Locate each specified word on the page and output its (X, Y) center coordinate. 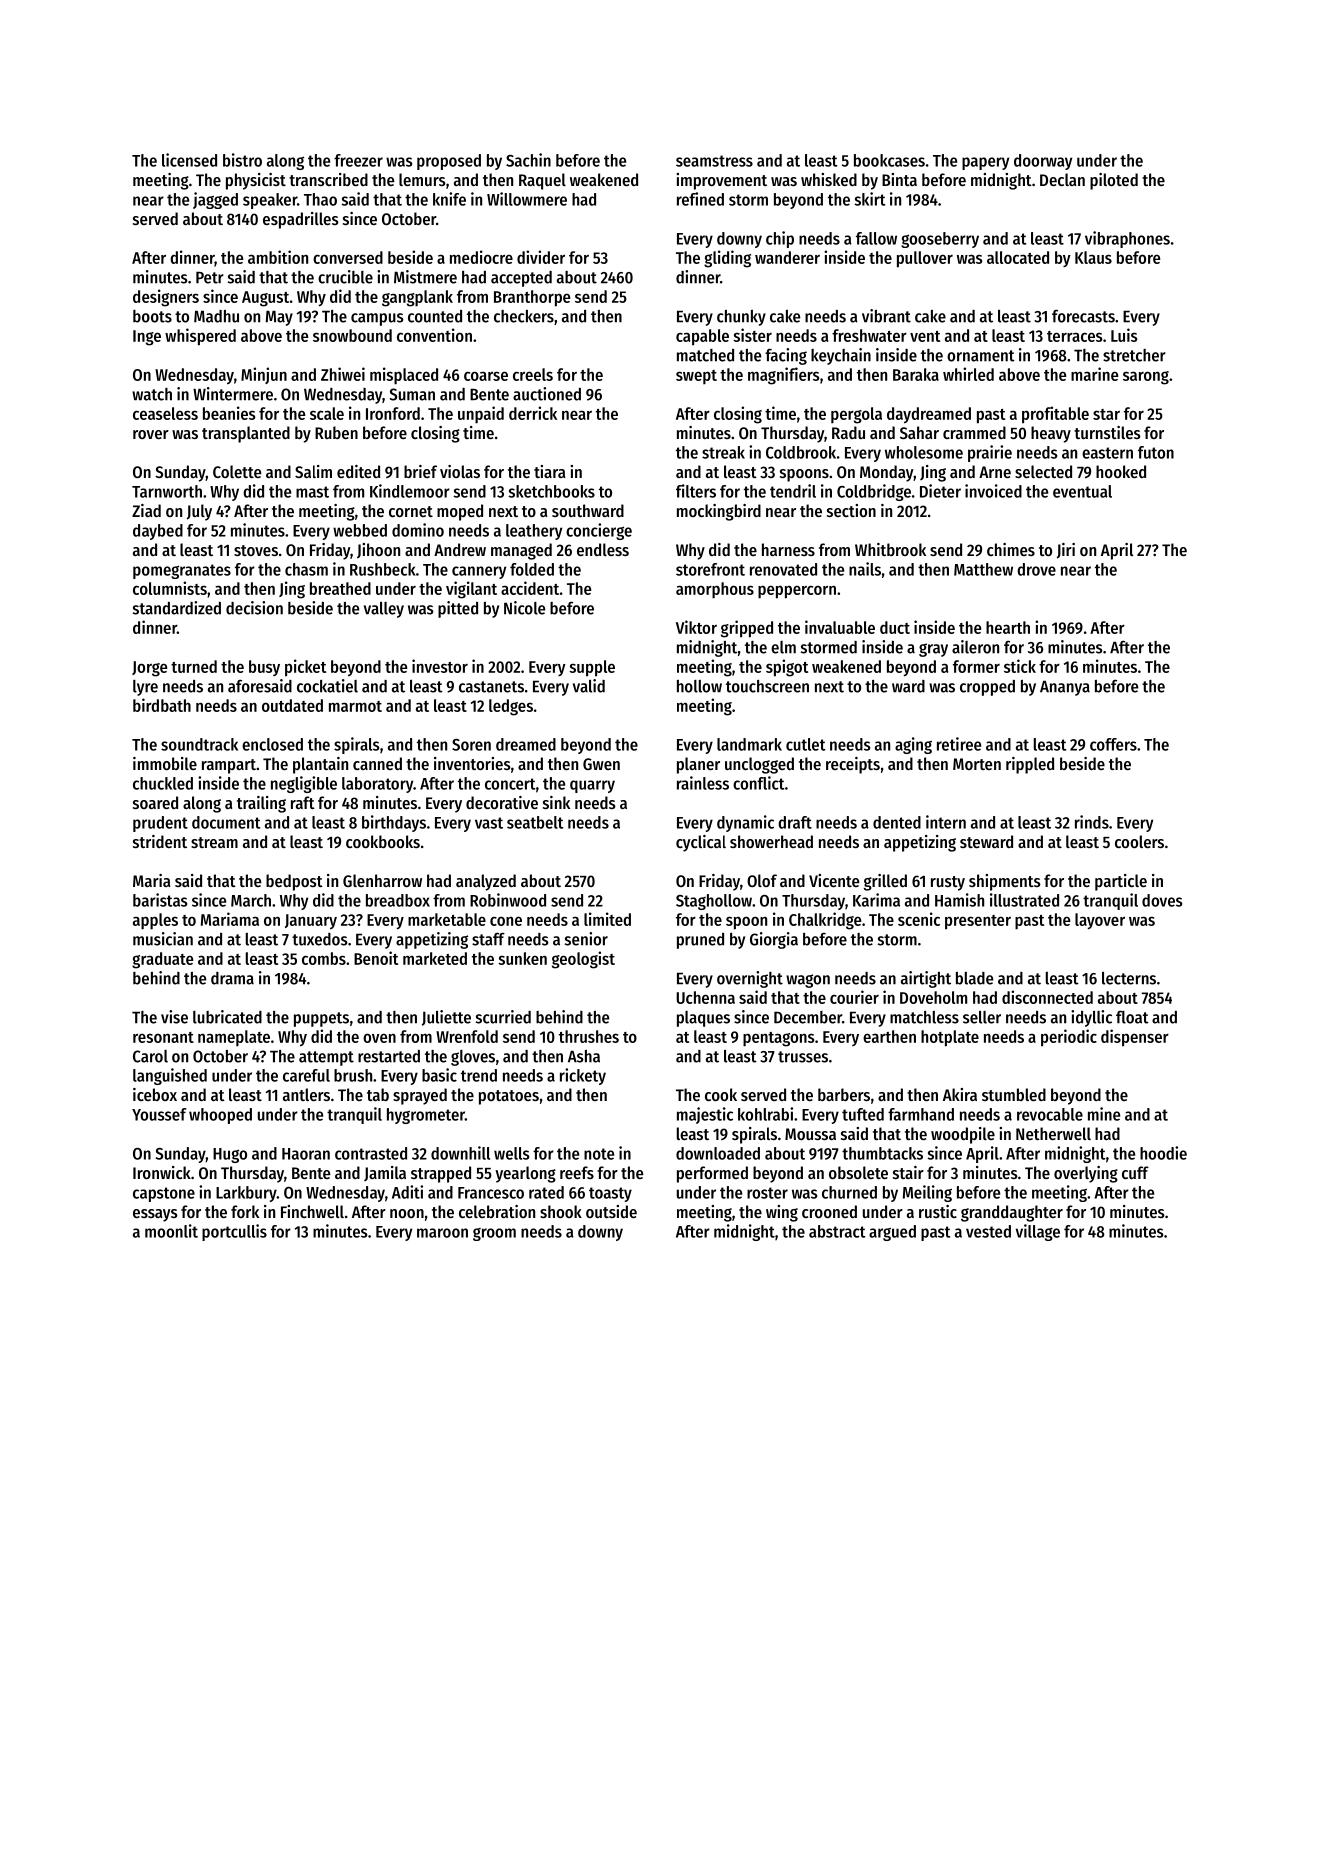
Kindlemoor (410, 491)
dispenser (1135, 1038)
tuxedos (320, 939)
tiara (549, 471)
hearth (1008, 627)
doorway (1043, 162)
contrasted (371, 1153)
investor (440, 666)
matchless (924, 1017)
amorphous (715, 590)
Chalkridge (825, 921)
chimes (1011, 549)
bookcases (889, 160)
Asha (584, 1056)
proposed (449, 162)
